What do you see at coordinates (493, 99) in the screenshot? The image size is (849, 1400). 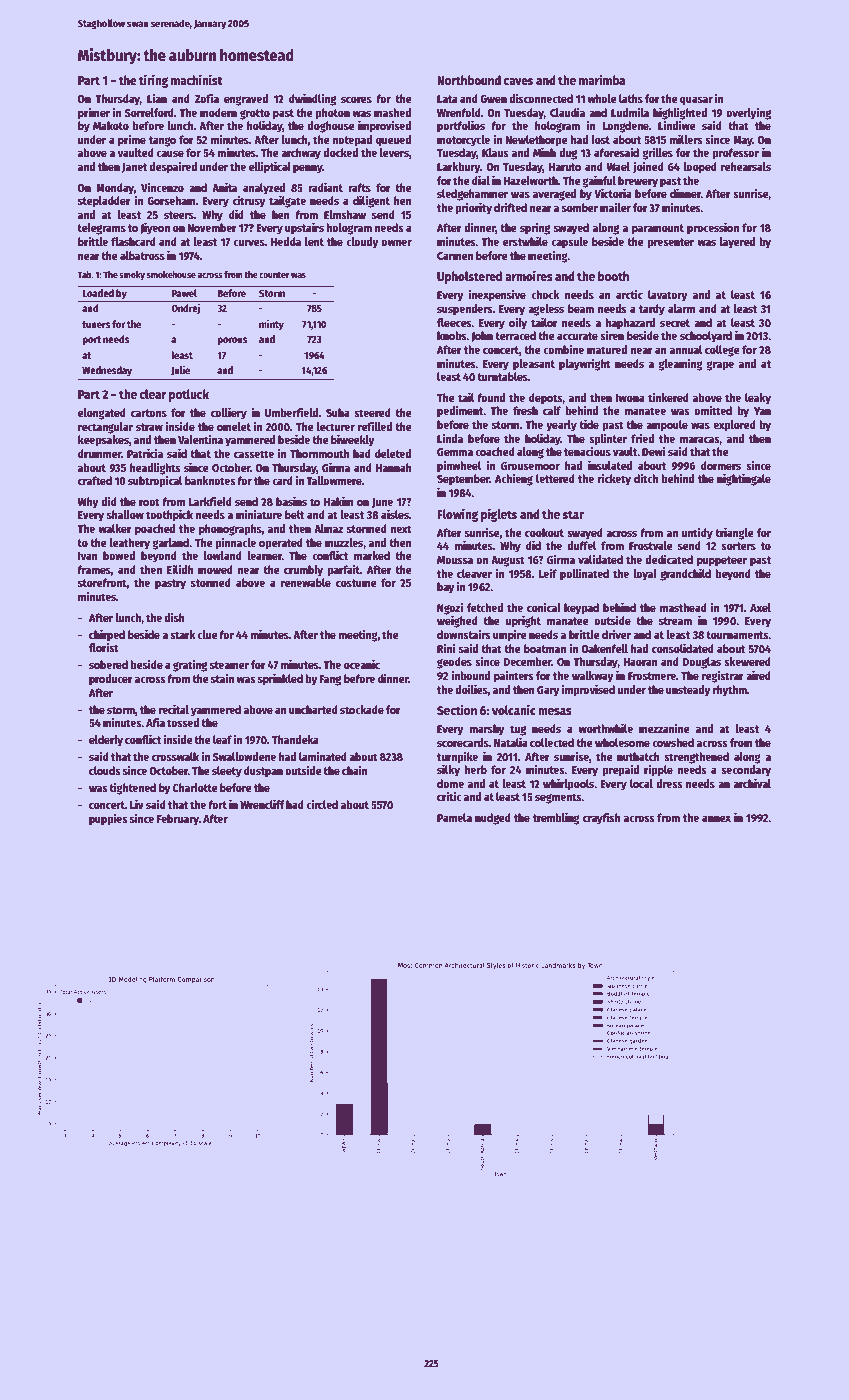 I see `Gwen` at bounding box center [493, 99].
